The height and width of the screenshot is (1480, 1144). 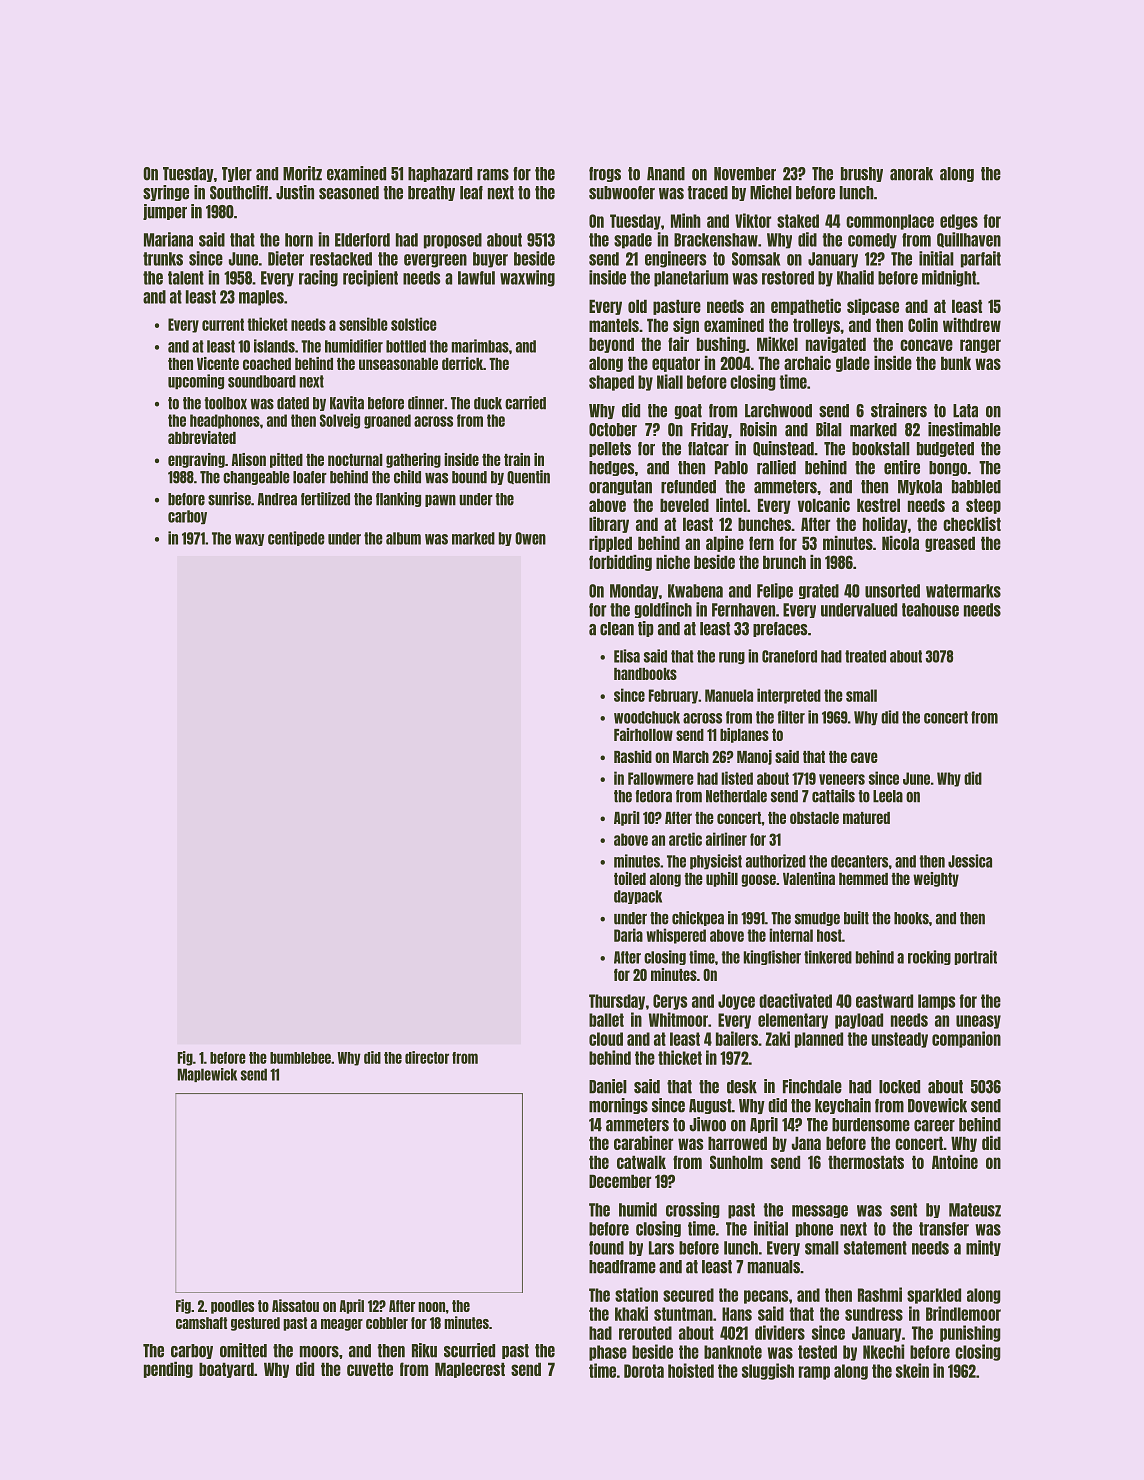 What do you see at coordinates (630, 878) in the screenshot?
I see `toiled` at bounding box center [630, 878].
